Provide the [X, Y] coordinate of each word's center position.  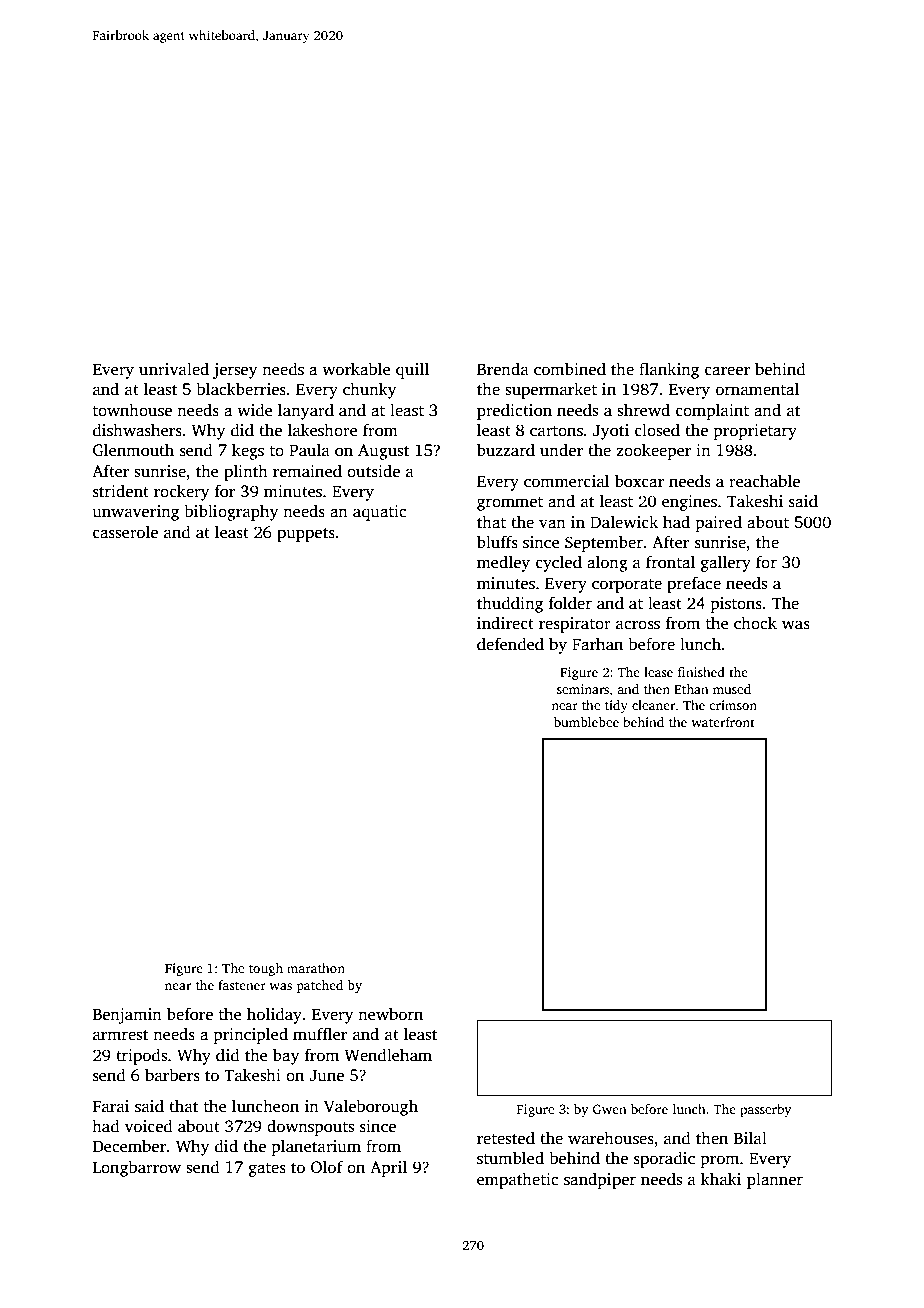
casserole [125, 532]
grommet [510, 504]
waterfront [723, 722]
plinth [246, 472]
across [638, 625]
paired [719, 523]
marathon [316, 968]
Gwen [610, 1109]
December [129, 1146]
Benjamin [127, 1016]
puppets [306, 535]
